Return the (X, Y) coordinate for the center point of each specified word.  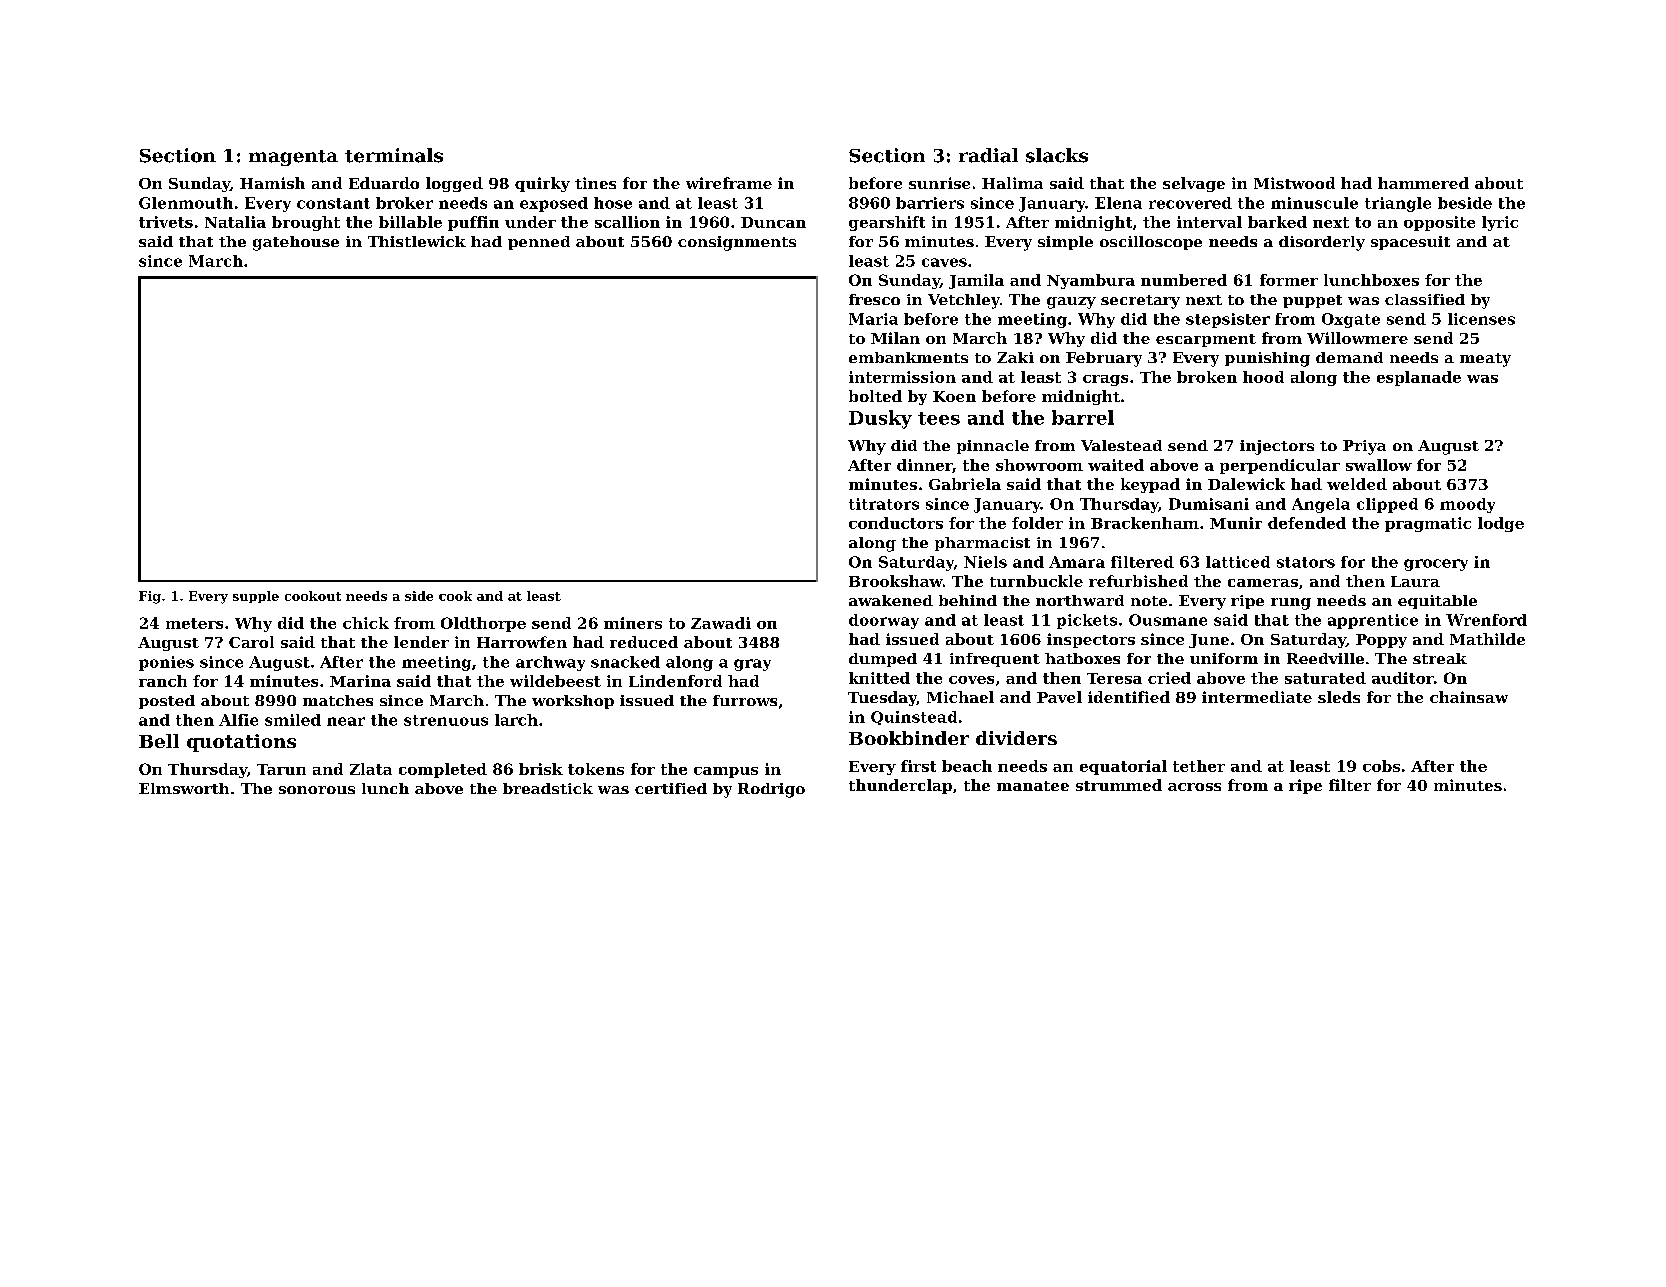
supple (256, 597)
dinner (924, 465)
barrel (1083, 417)
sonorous (317, 790)
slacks (1057, 155)
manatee (1033, 786)
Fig (150, 597)
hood (1263, 377)
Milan (895, 338)
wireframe (729, 183)
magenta (293, 158)
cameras (1263, 583)
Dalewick (1246, 484)
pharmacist (982, 544)
